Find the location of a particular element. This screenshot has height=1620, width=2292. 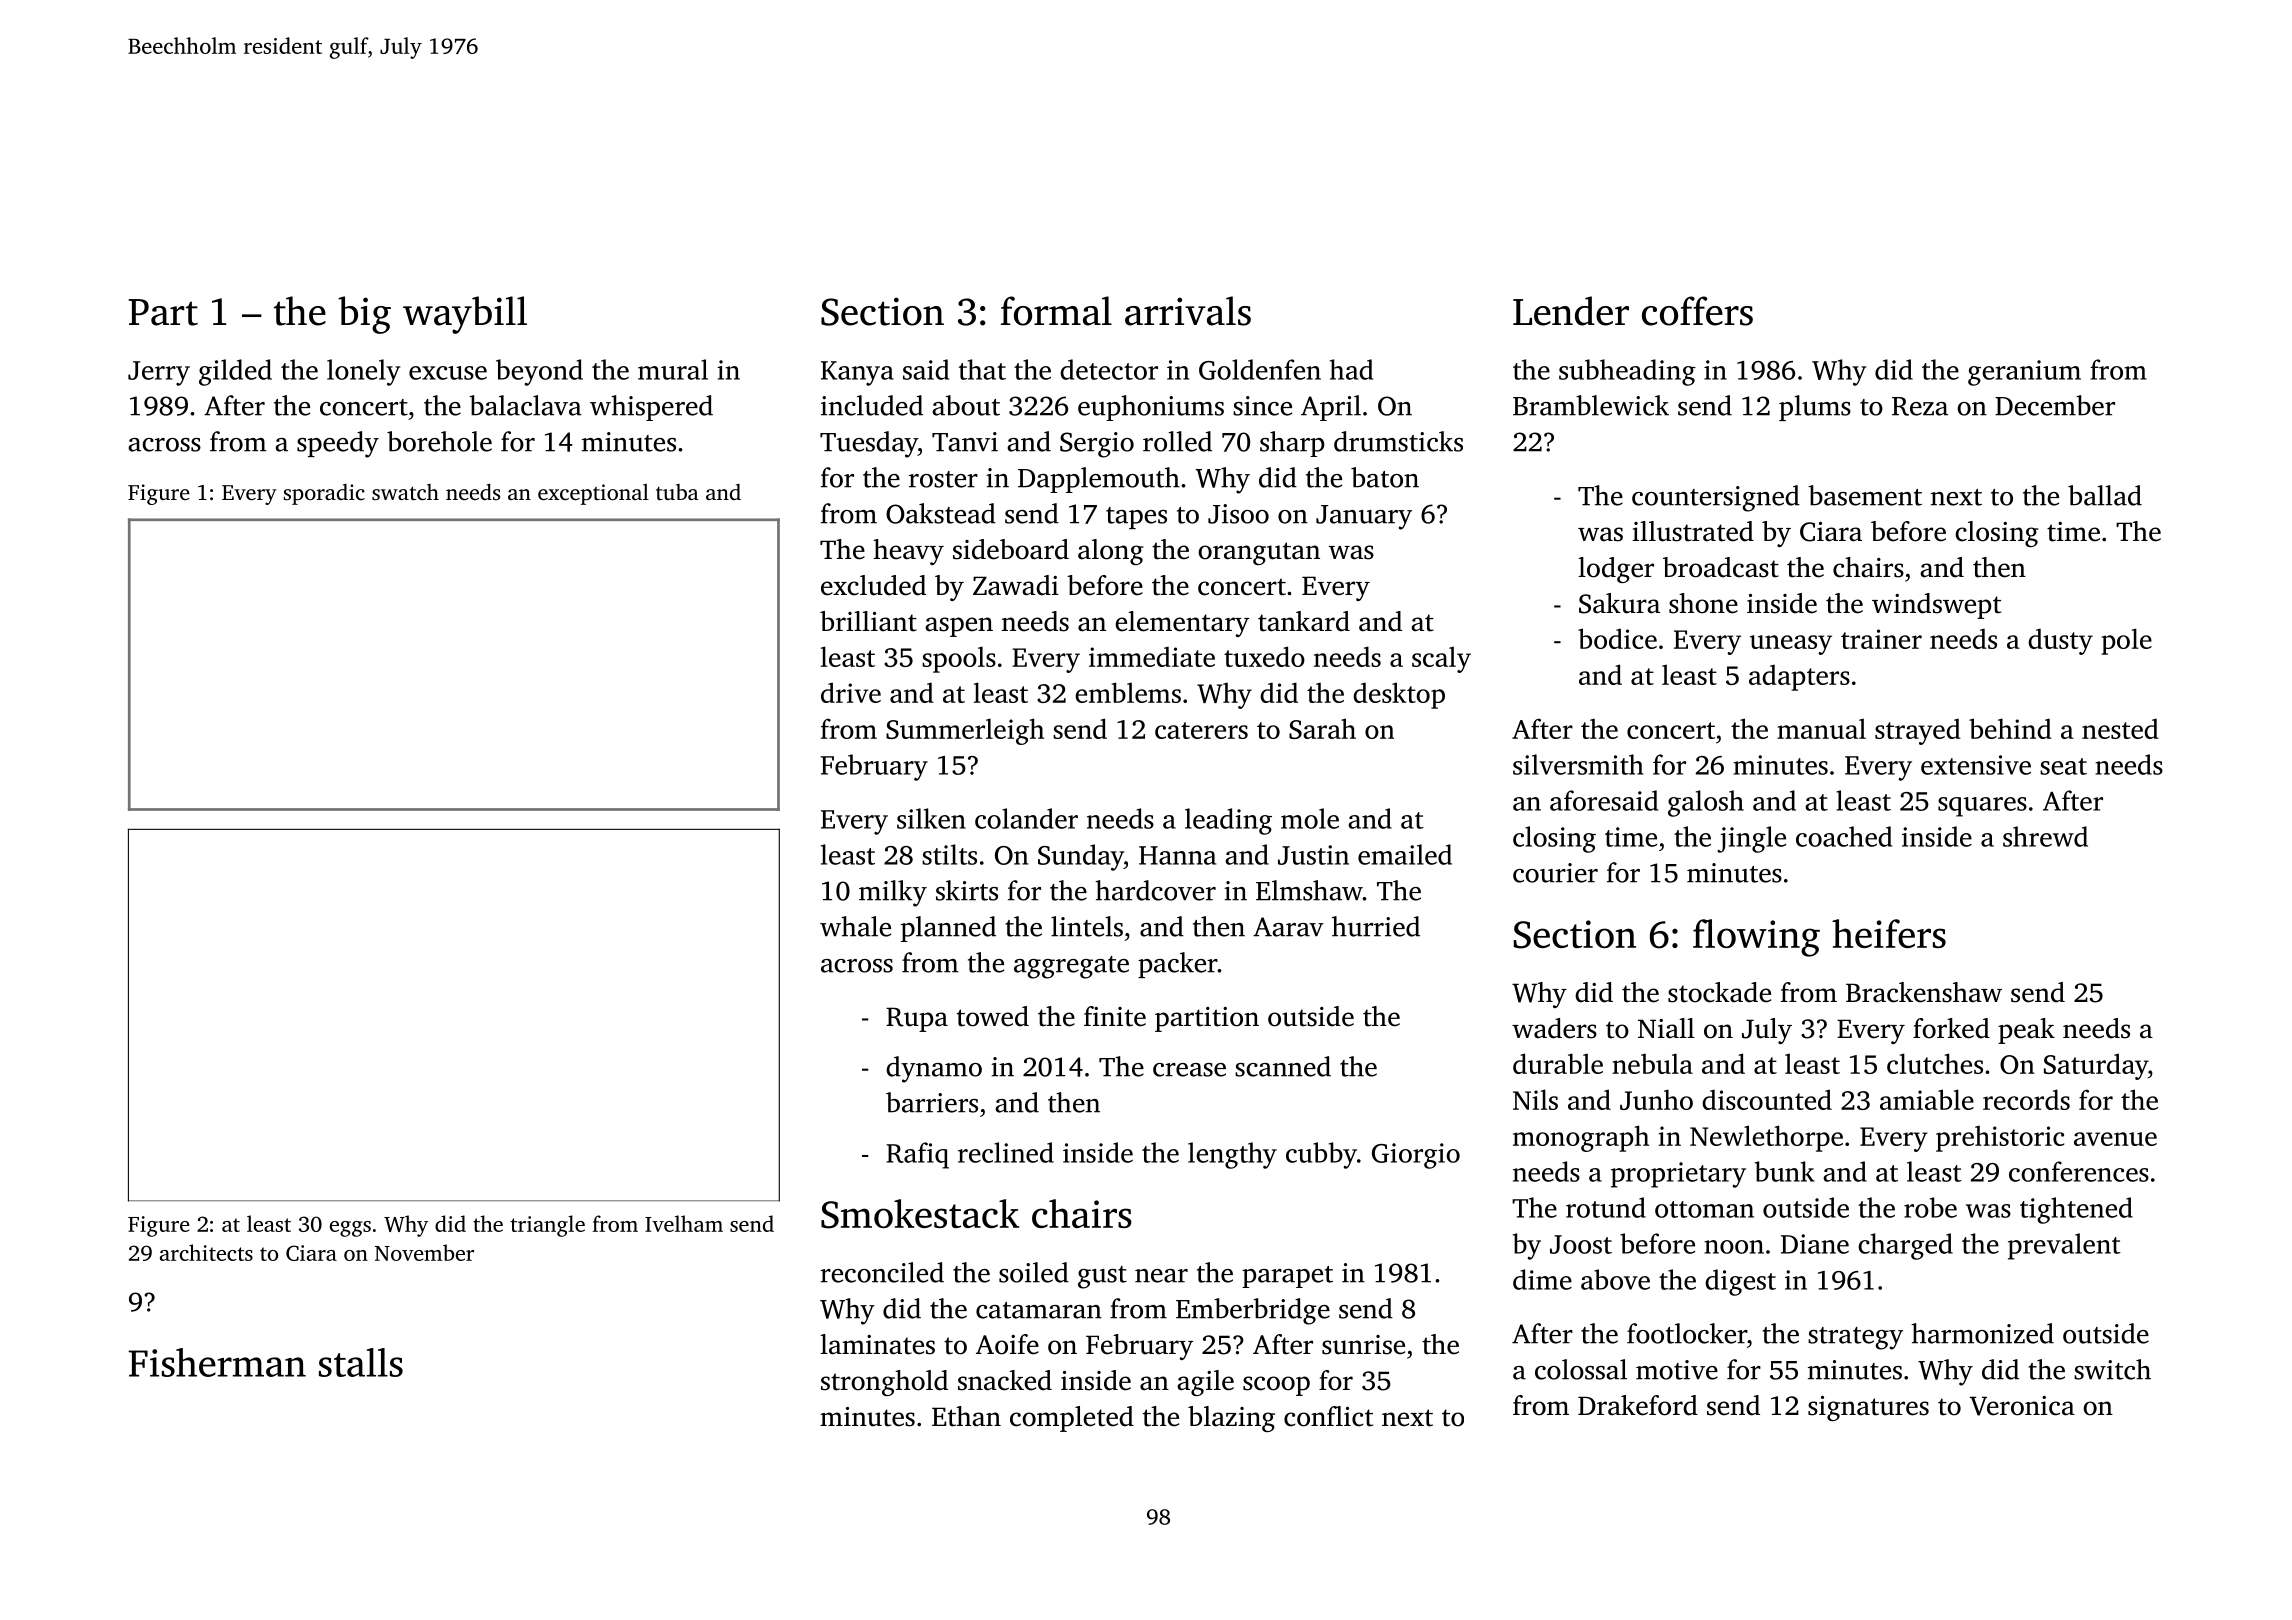

along is located at coordinates (1110, 552).
